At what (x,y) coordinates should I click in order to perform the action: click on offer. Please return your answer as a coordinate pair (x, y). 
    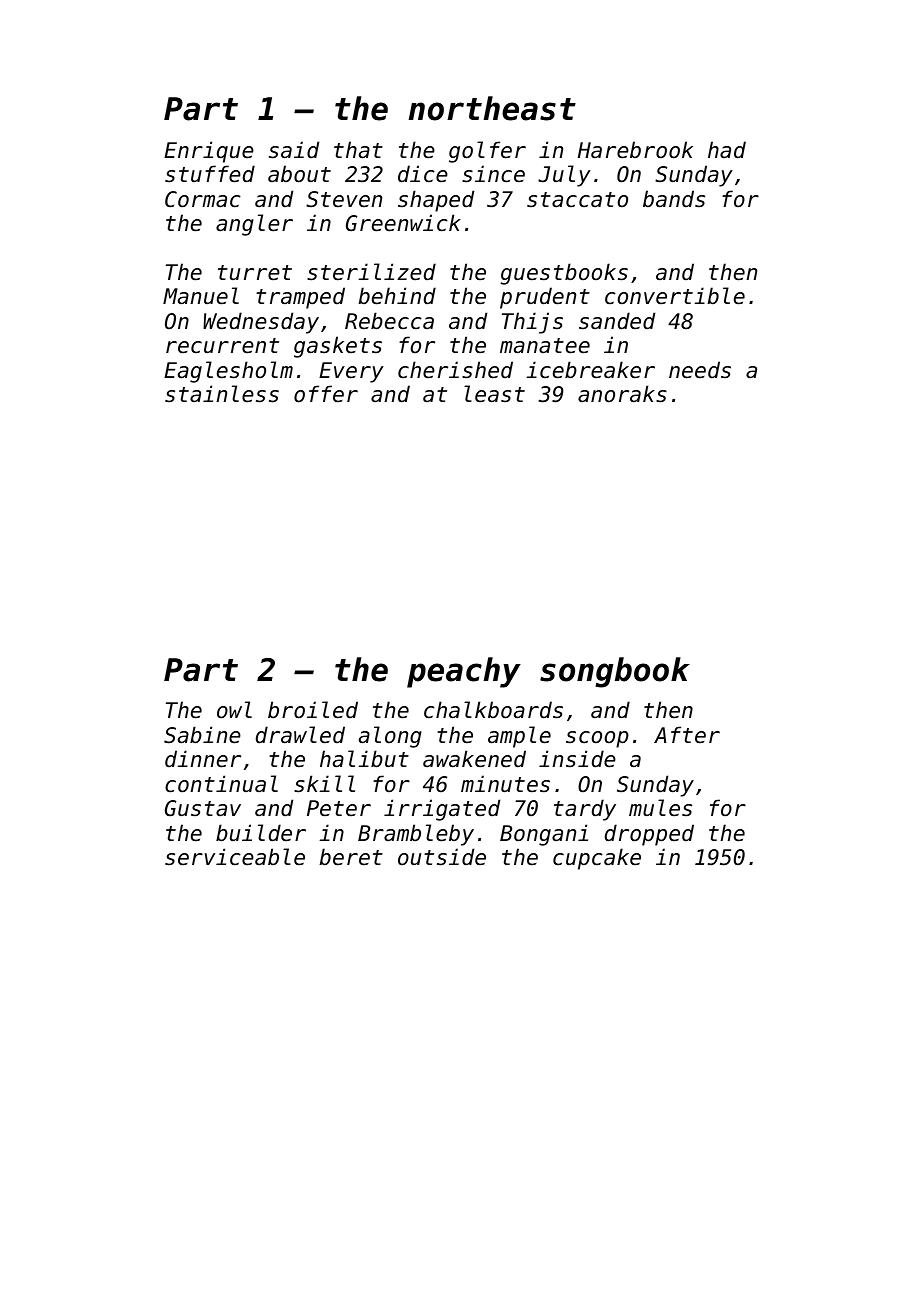
    Looking at the image, I should click on (326, 394).
